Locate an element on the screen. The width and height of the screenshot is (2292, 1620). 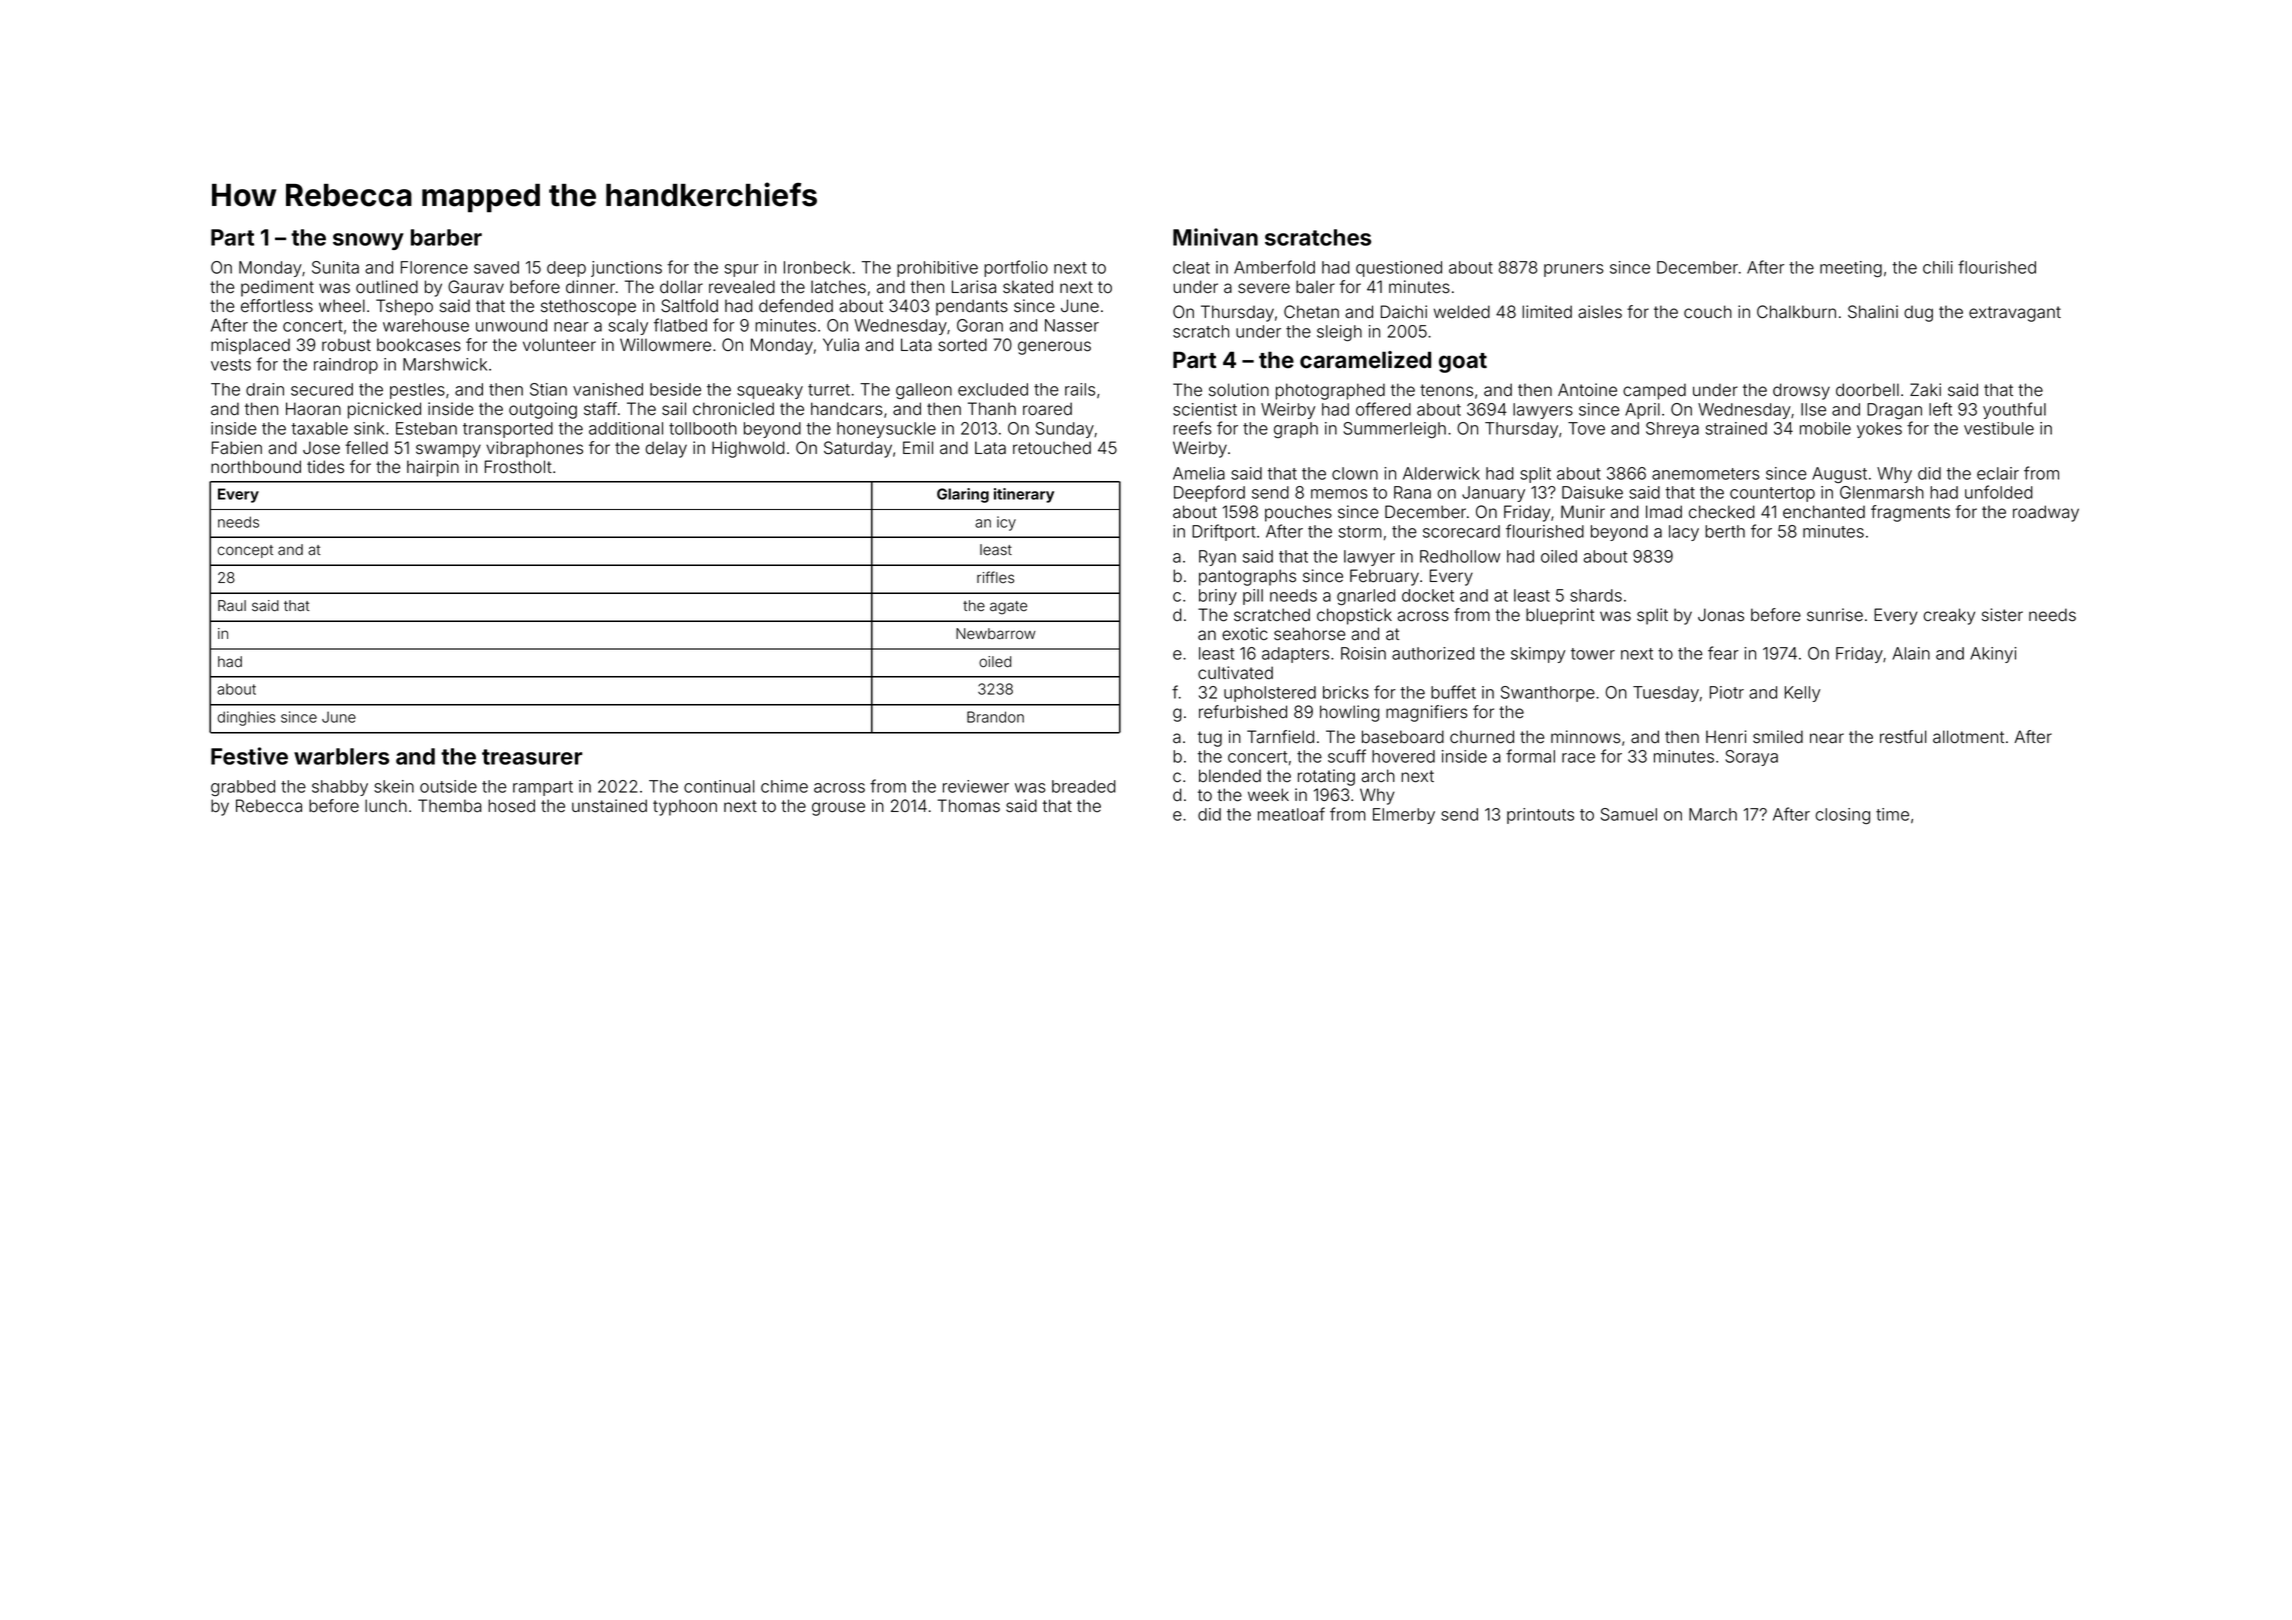
chili is located at coordinates (1938, 267).
